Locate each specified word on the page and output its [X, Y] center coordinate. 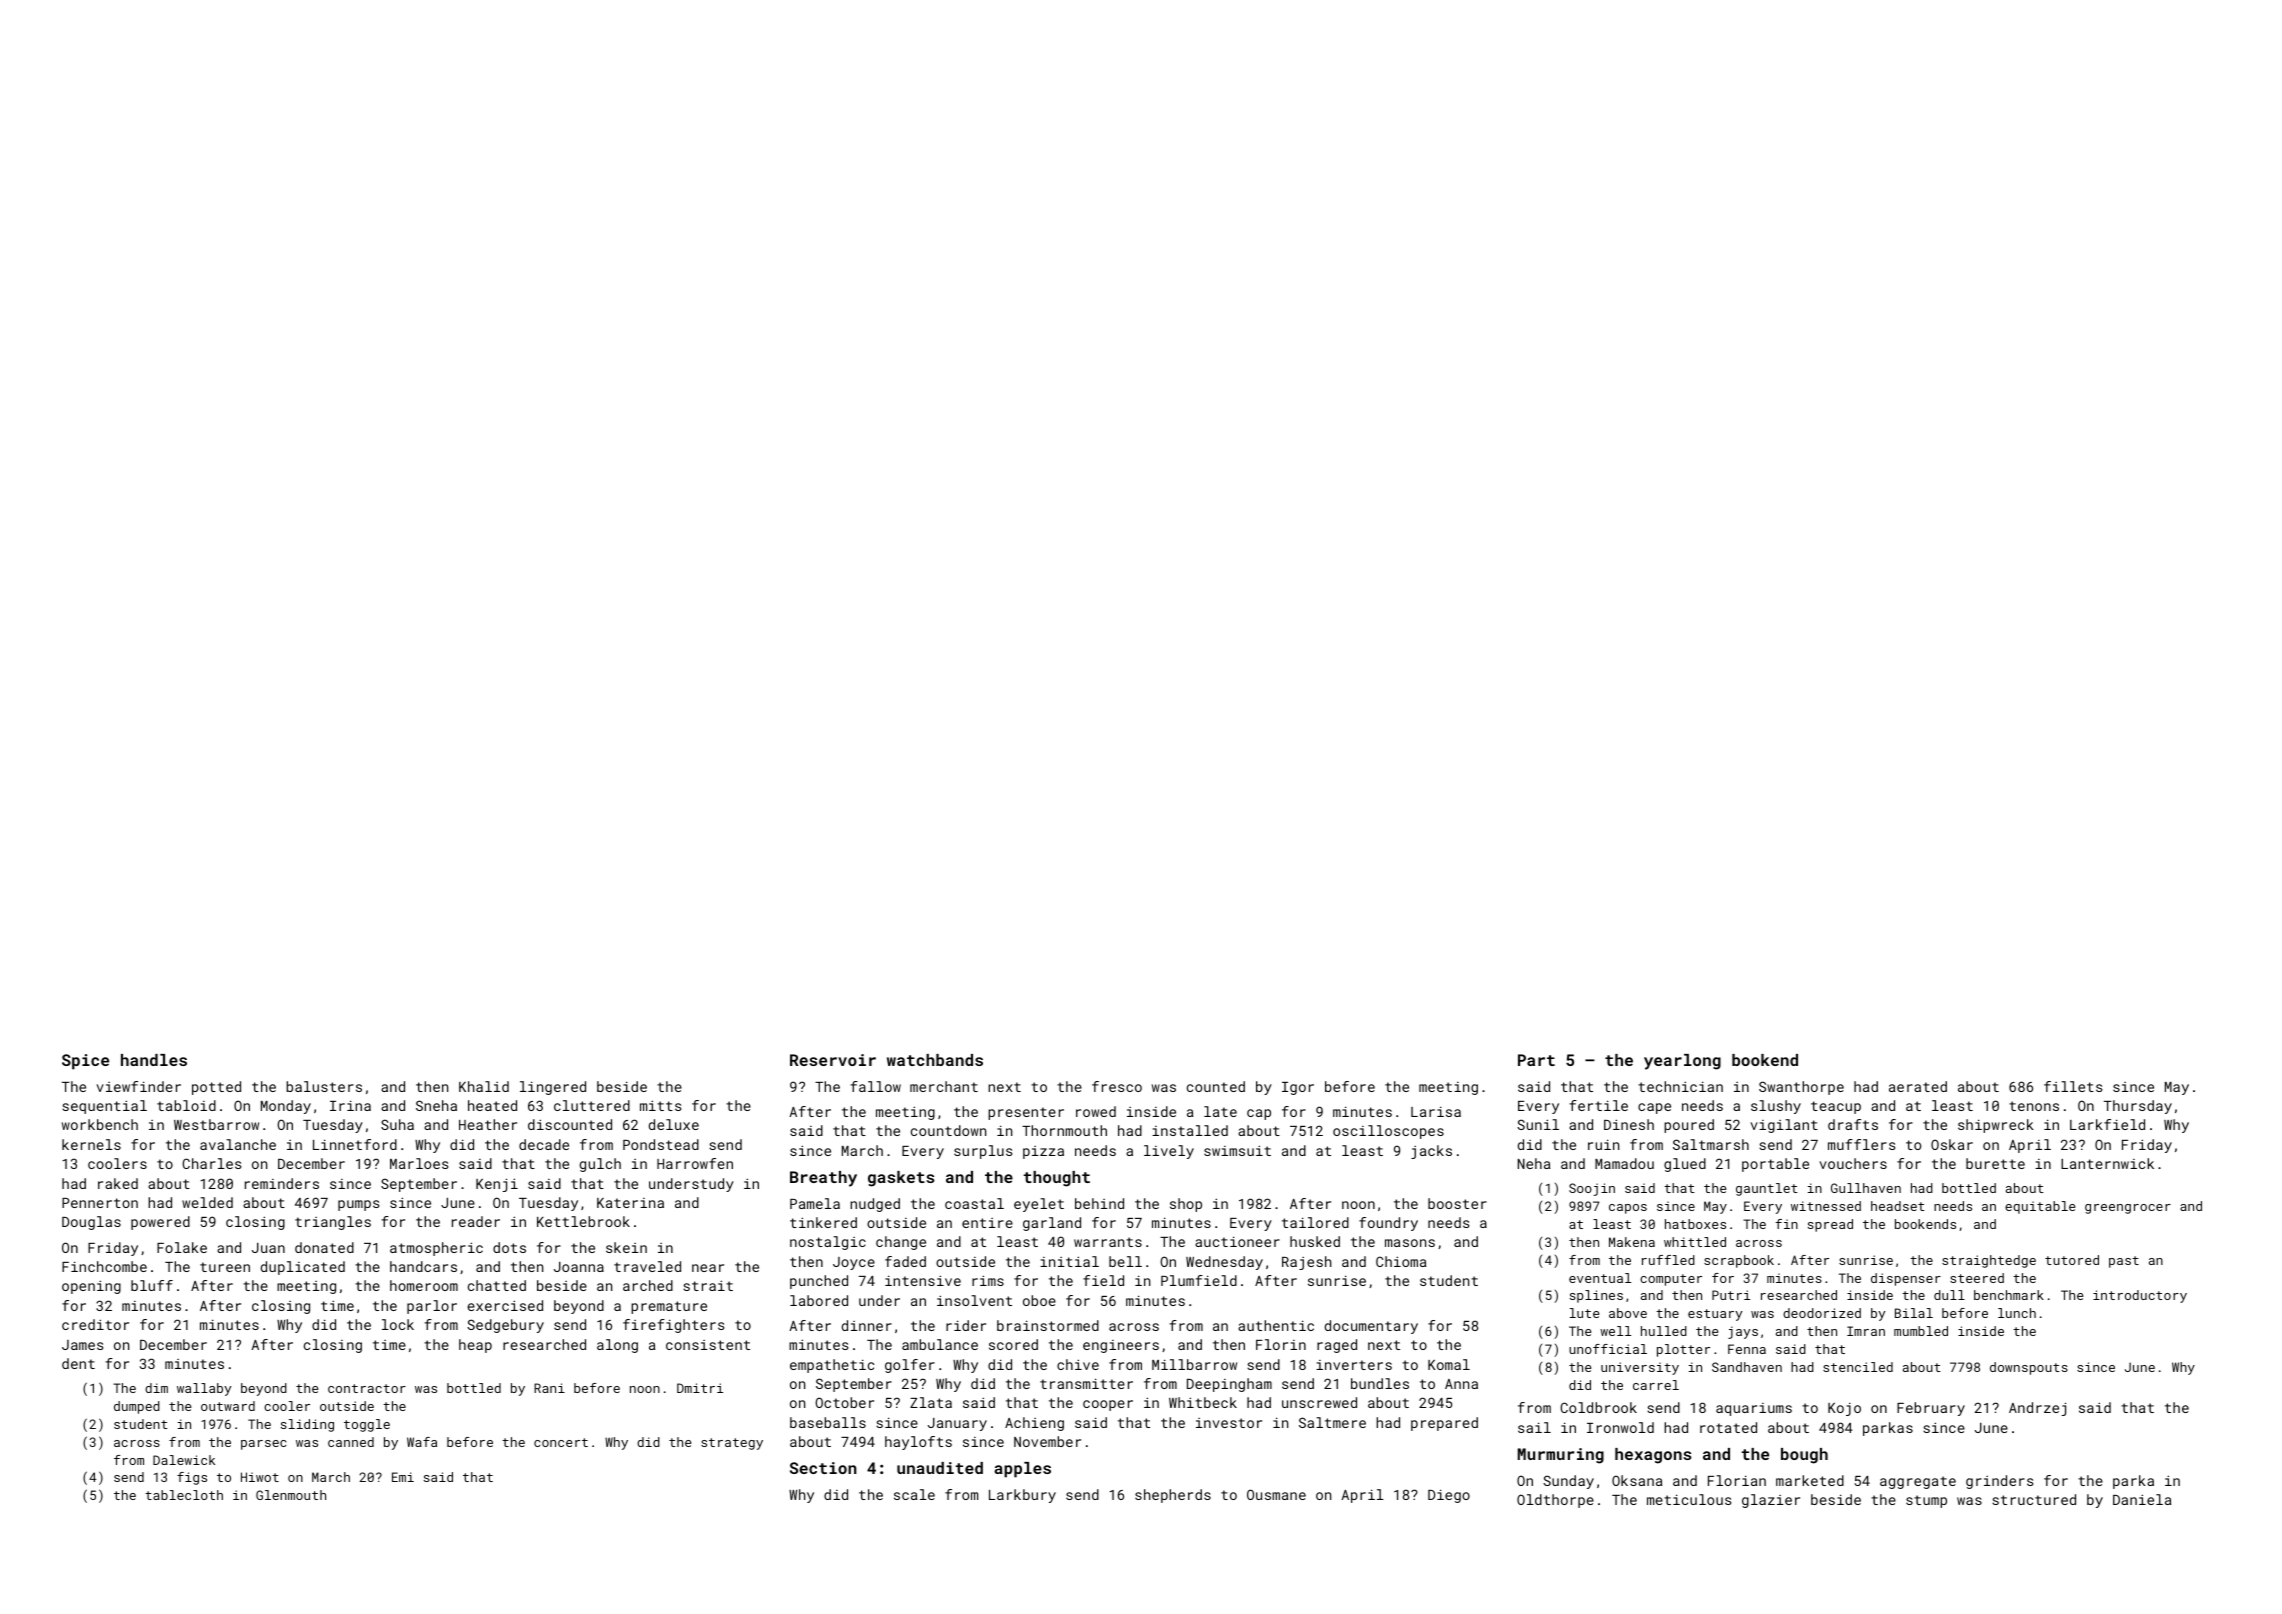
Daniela [2142, 1499]
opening [91, 1287]
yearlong [1682, 1062]
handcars [423, 1266]
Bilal [1914, 1313]
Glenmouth [291, 1495]
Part [1536, 1060]
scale [914, 1494]
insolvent [974, 1300]
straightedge [1989, 1261]
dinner [867, 1325]
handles [154, 1060]
